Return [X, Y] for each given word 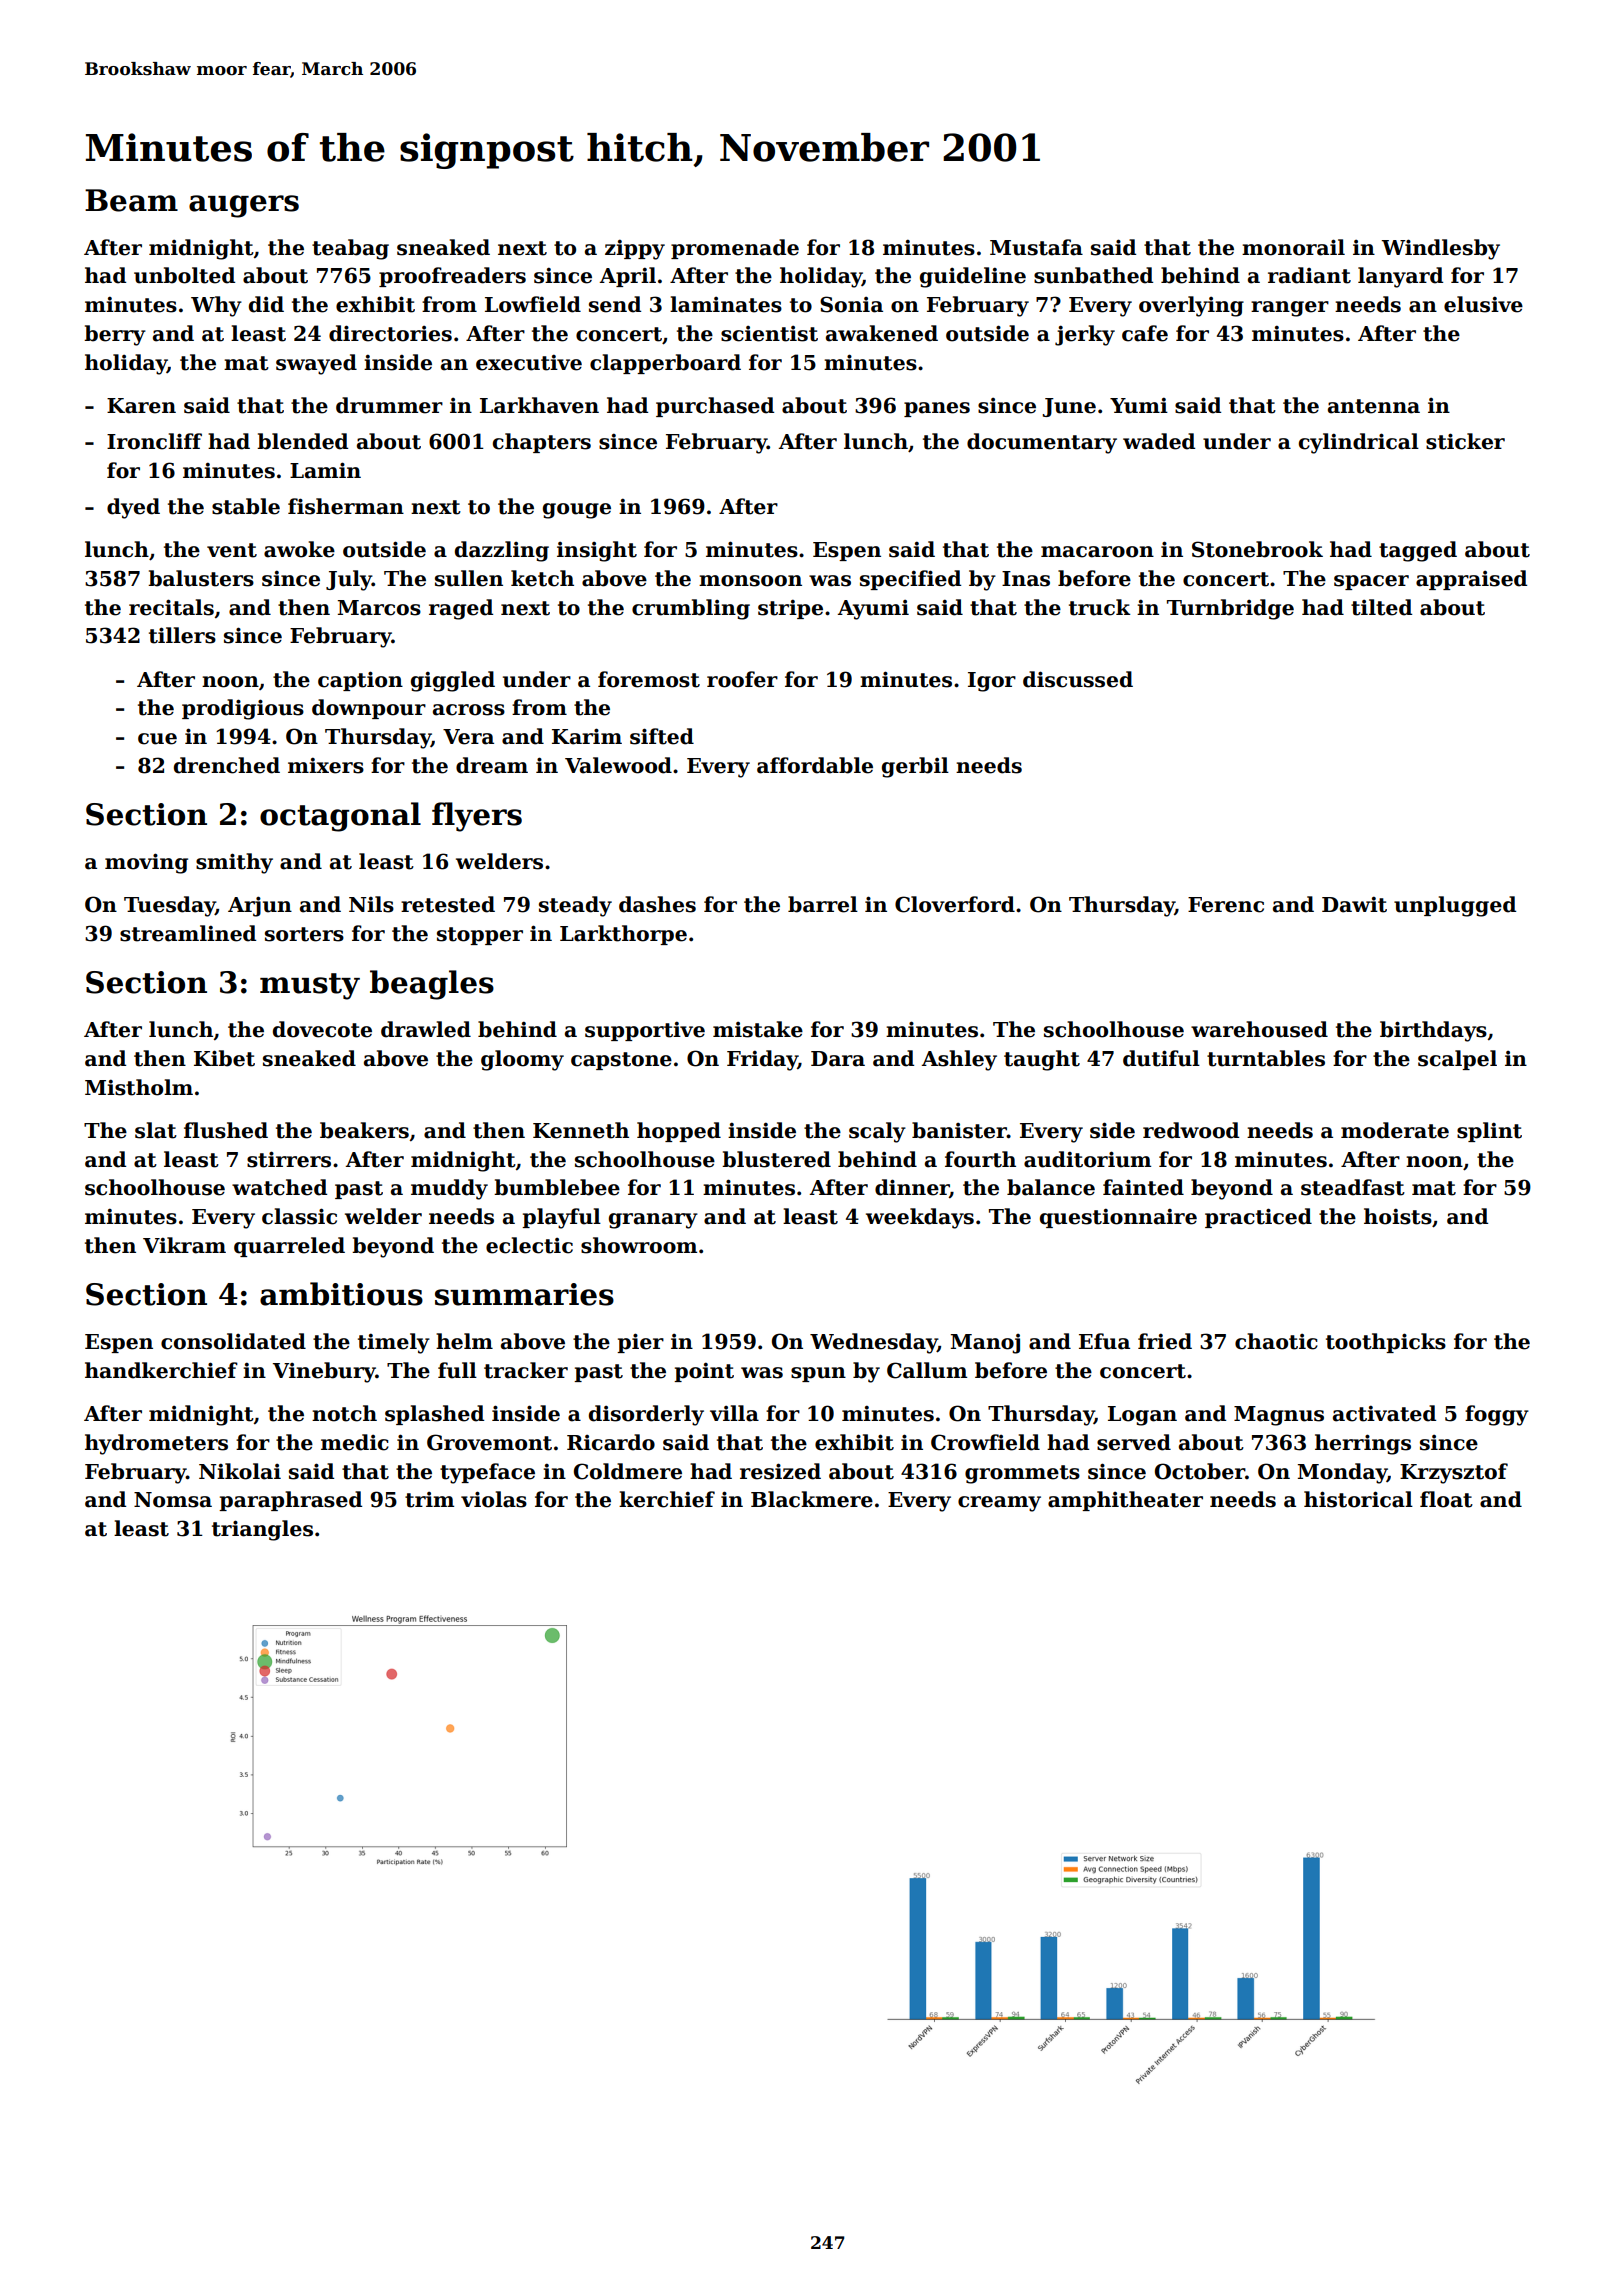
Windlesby [1440, 249]
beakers [364, 1130]
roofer [742, 679]
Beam [131, 200]
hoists [1398, 1216]
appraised [1471, 580]
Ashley [959, 1060]
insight [597, 551]
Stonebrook [1257, 549]
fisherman [346, 506]
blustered [776, 1159]
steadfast [1353, 1187]
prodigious [243, 709]
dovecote [322, 1029]
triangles [262, 1530]
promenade [735, 249]
